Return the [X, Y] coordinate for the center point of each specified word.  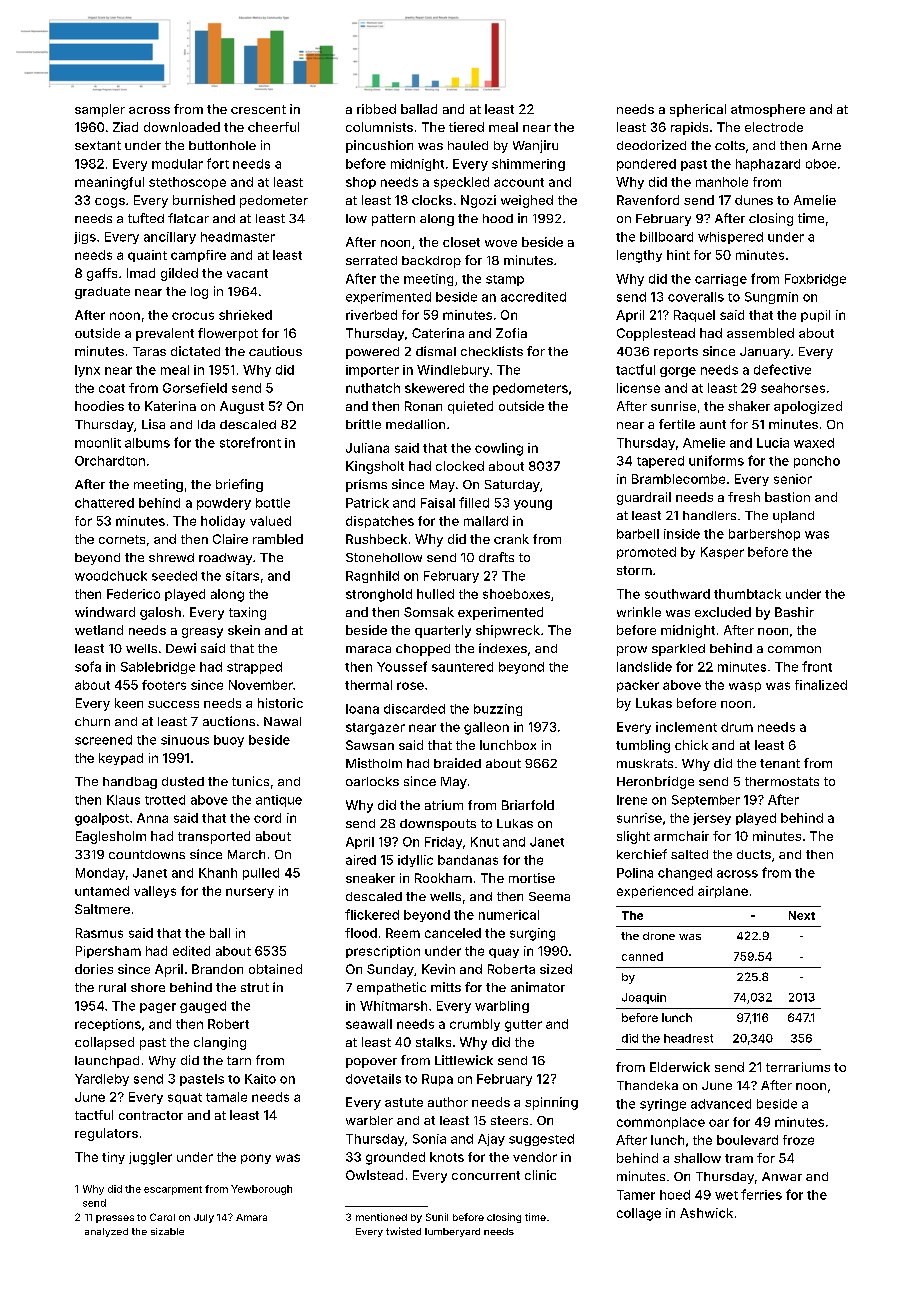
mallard [486, 521]
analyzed [106, 1232]
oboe [821, 164]
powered [372, 353]
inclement [686, 727]
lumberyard [452, 1232]
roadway [225, 559]
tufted [146, 218]
